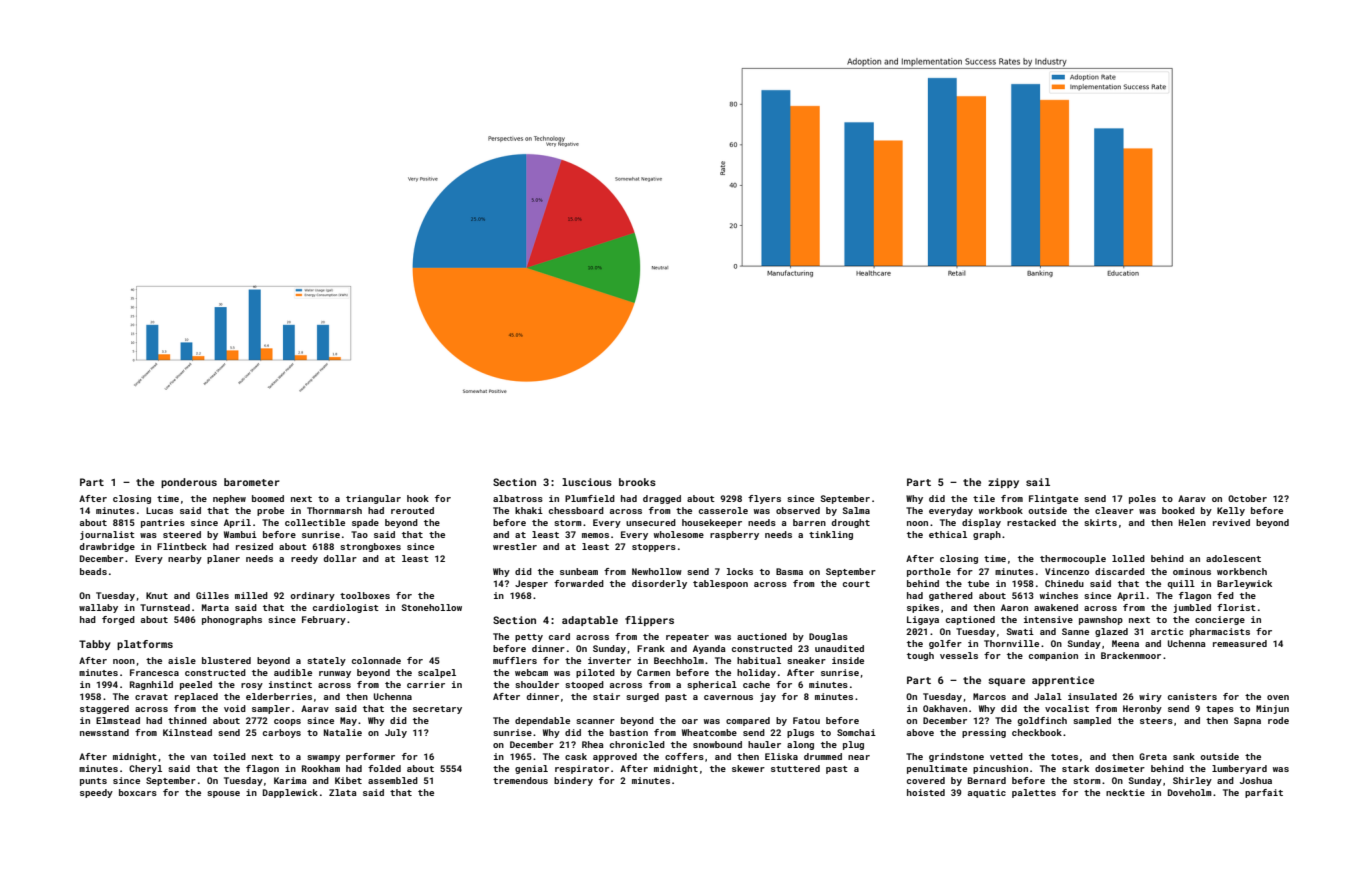 The image size is (1372, 887). What do you see at coordinates (1038, 482) in the screenshot?
I see `sail` at bounding box center [1038, 482].
